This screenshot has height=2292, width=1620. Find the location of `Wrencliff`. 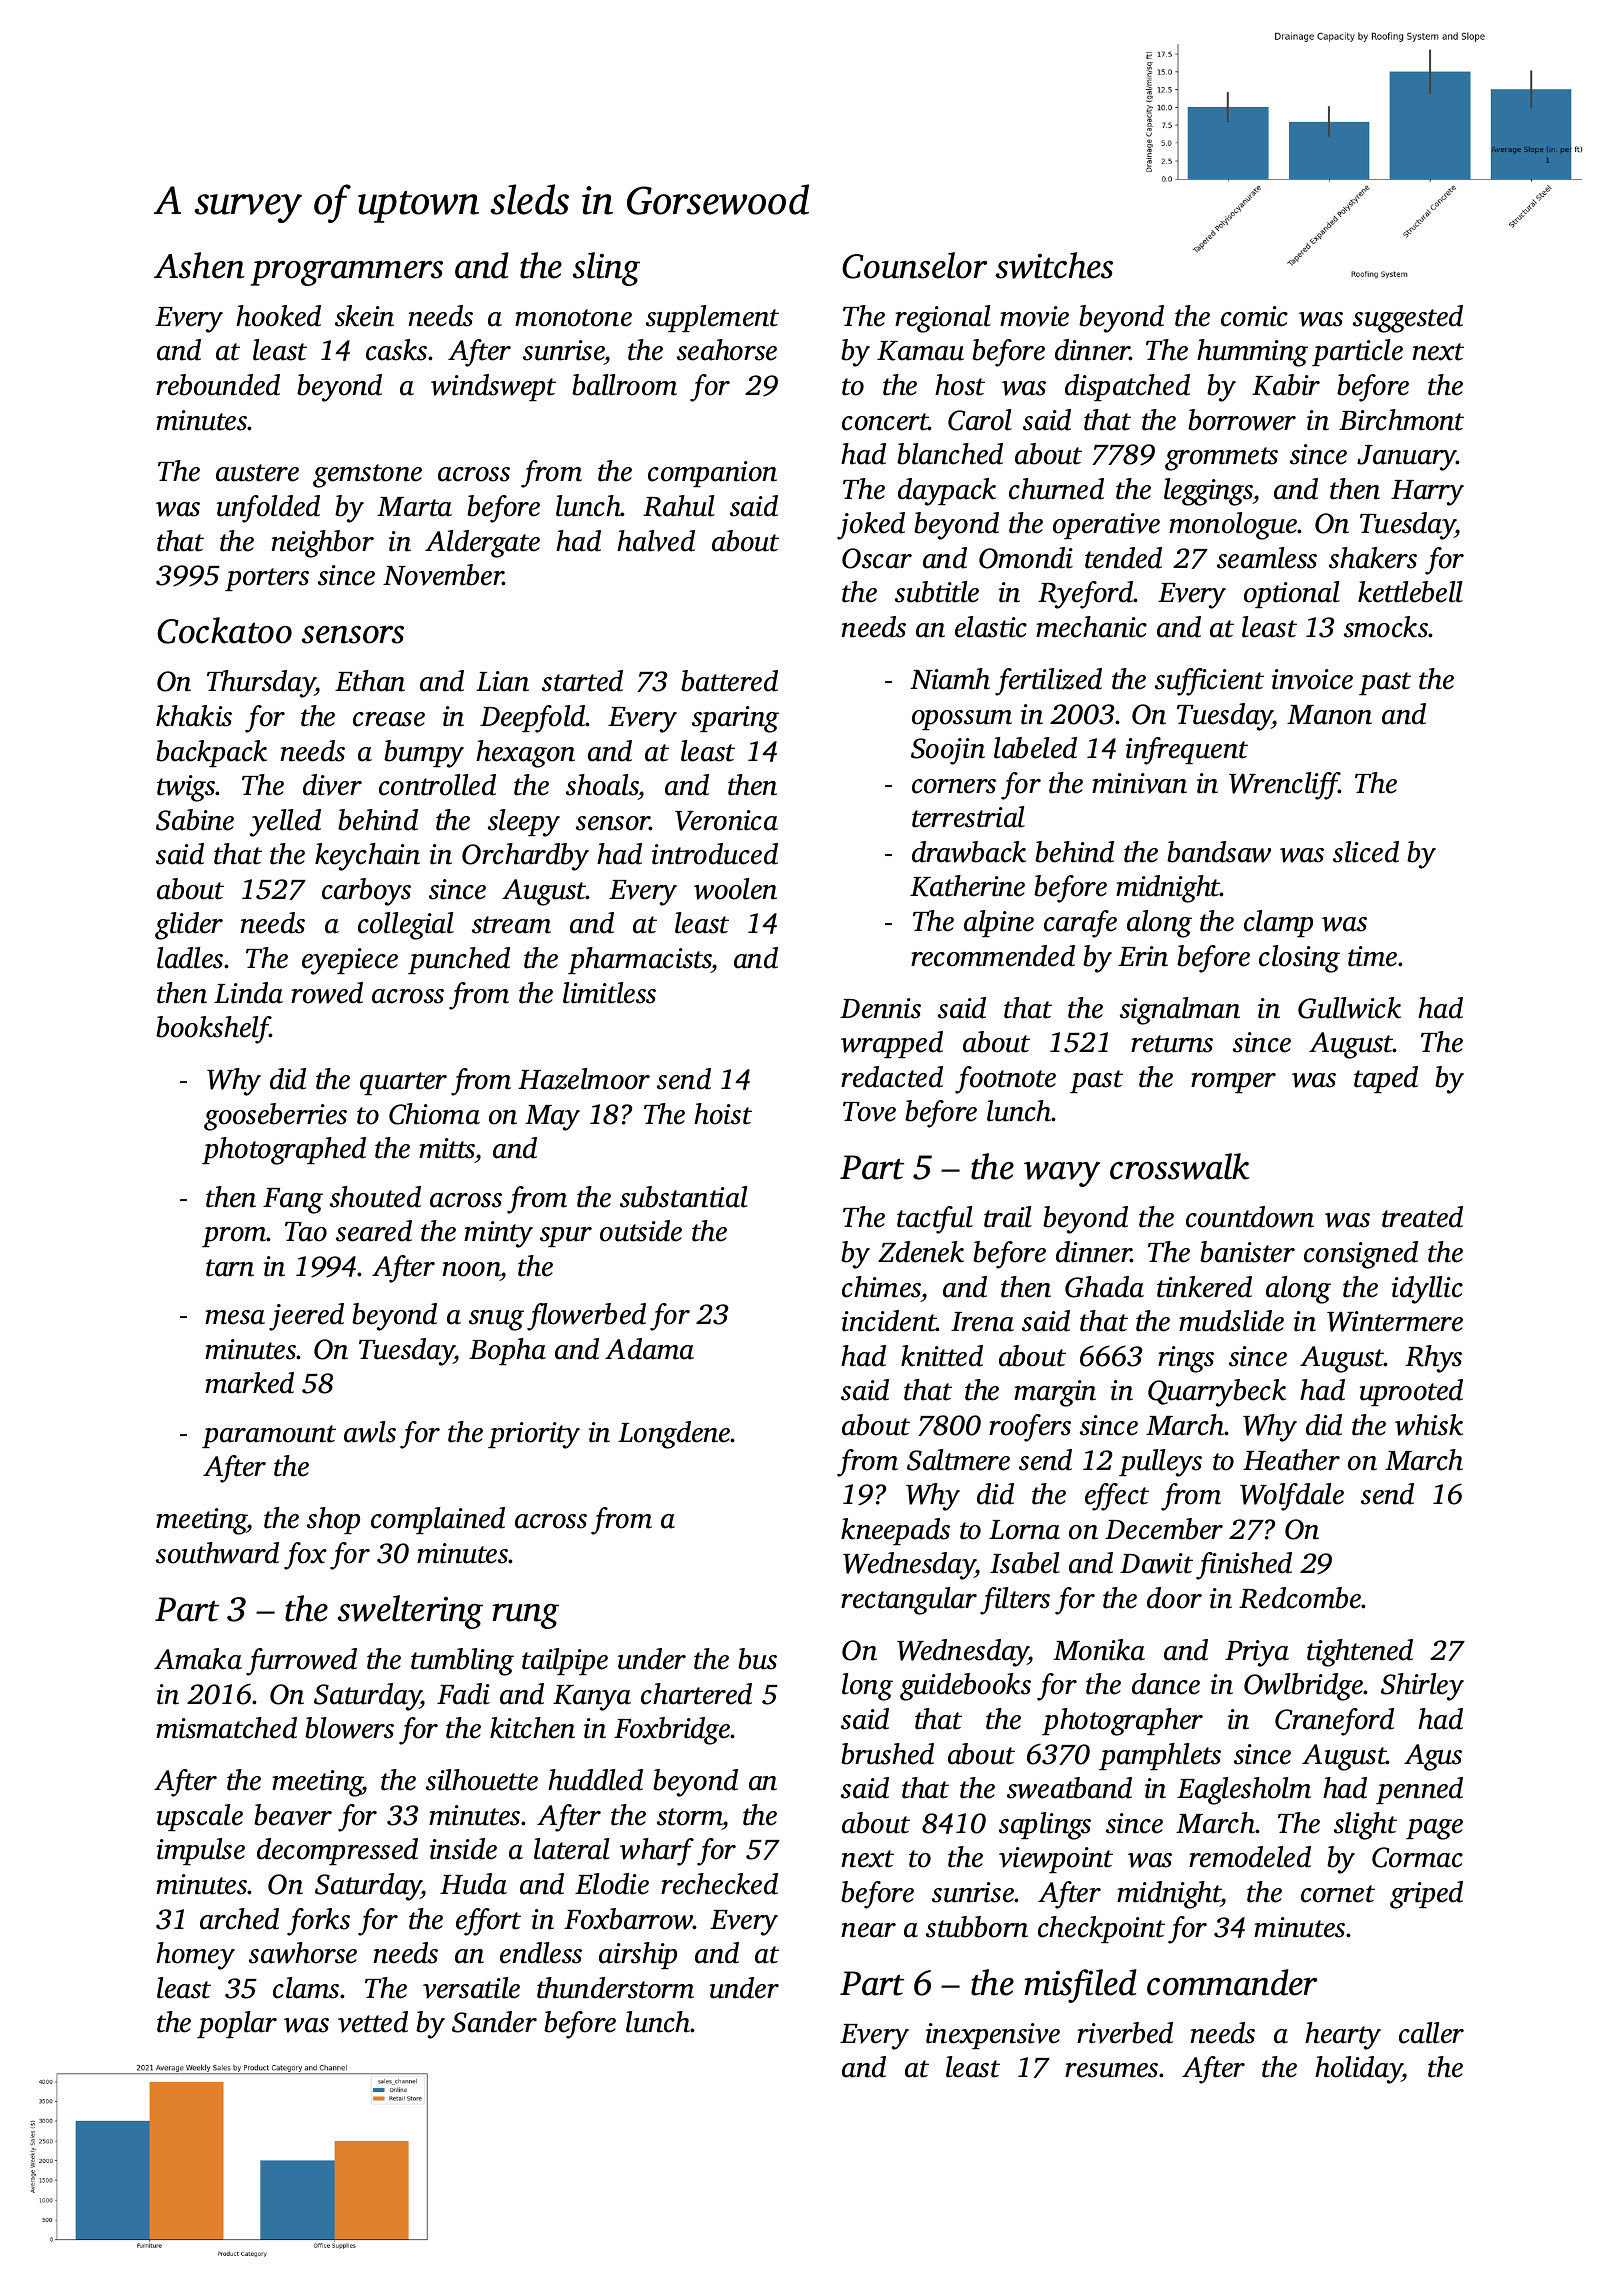

Wrencliff is located at coordinates (1284, 786).
